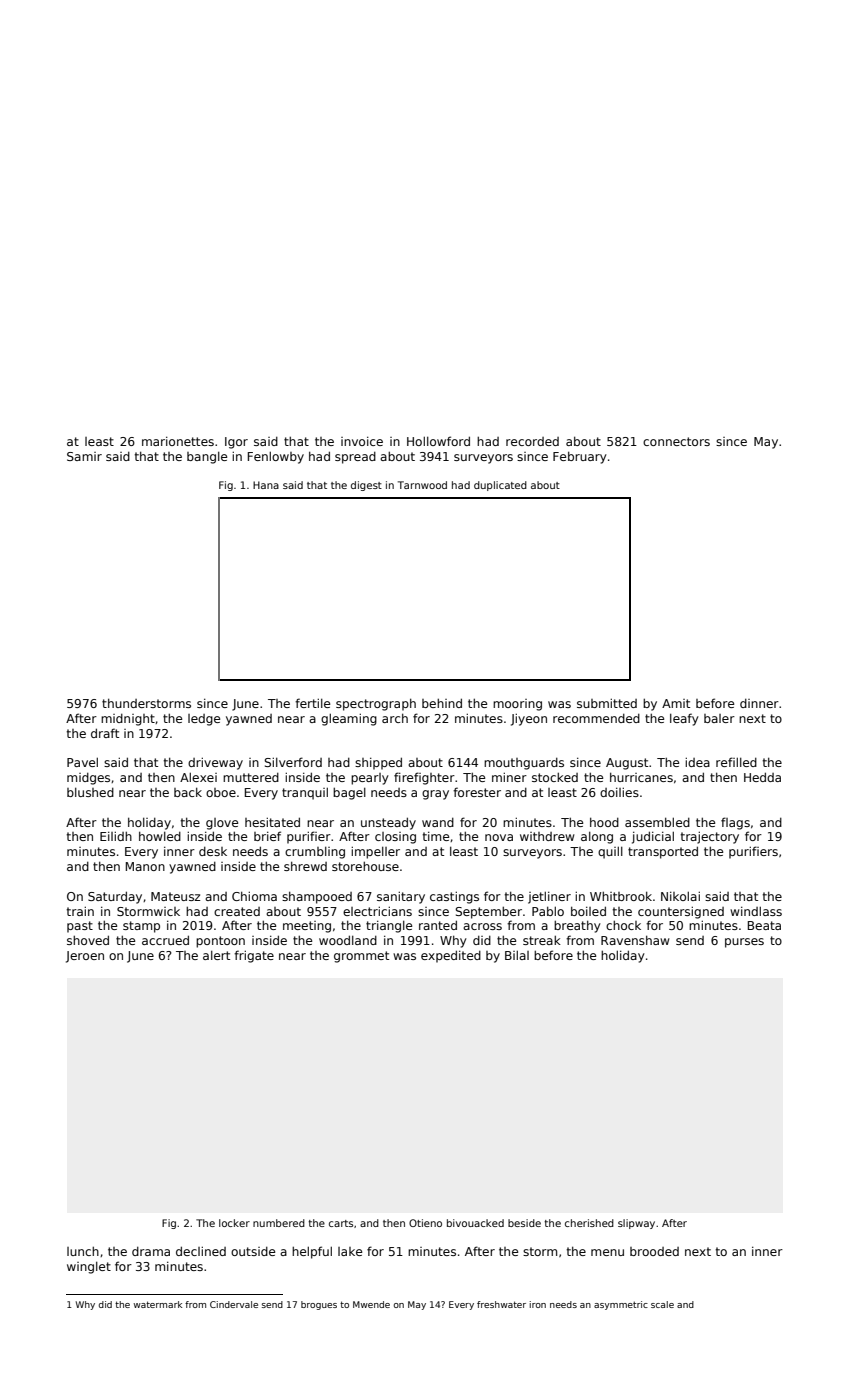  What do you see at coordinates (451, 956) in the document?
I see `expedited` at bounding box center [451, 956].
